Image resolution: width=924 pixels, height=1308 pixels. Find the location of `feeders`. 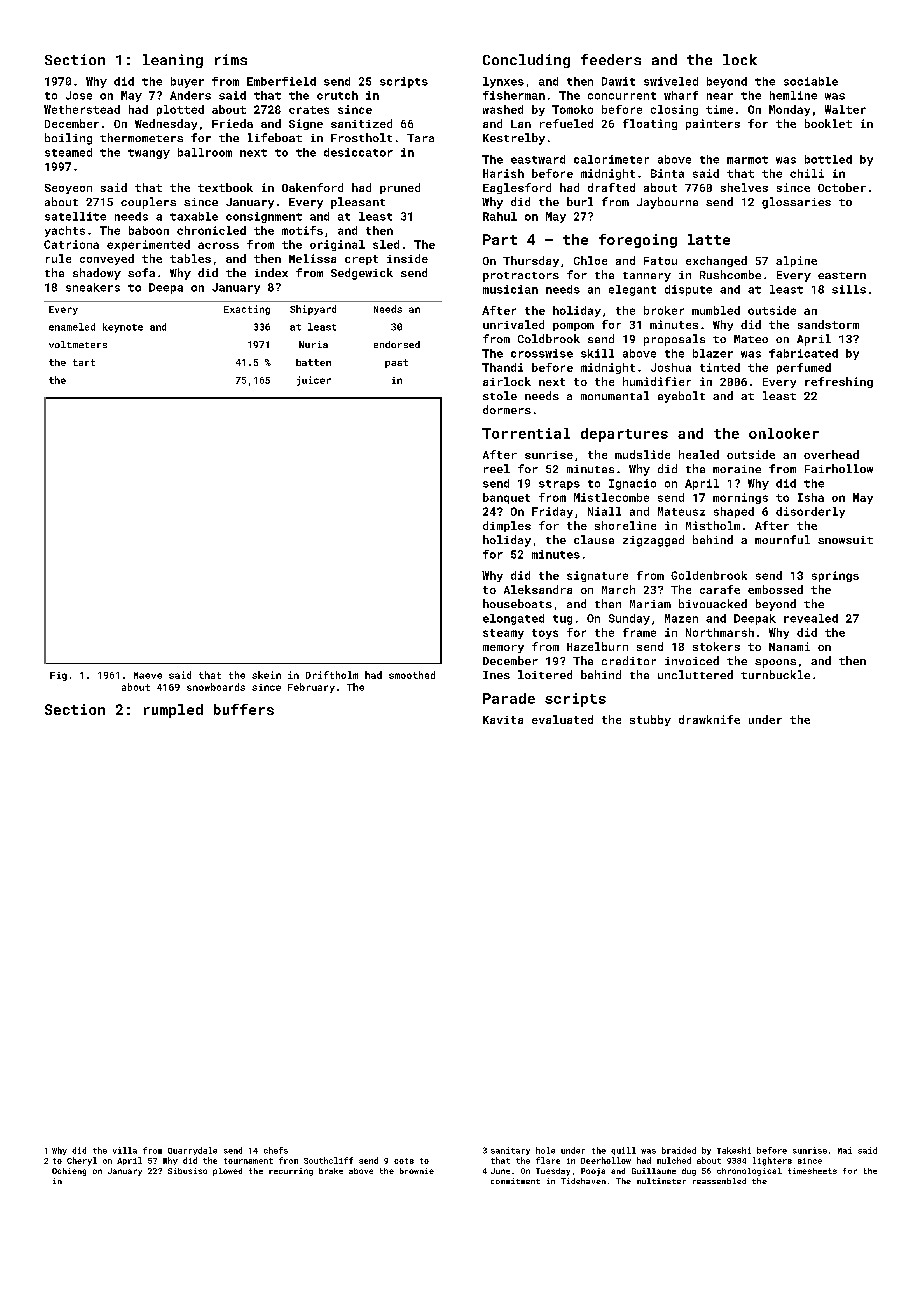

feeders is located at coordinates (611, 59).
